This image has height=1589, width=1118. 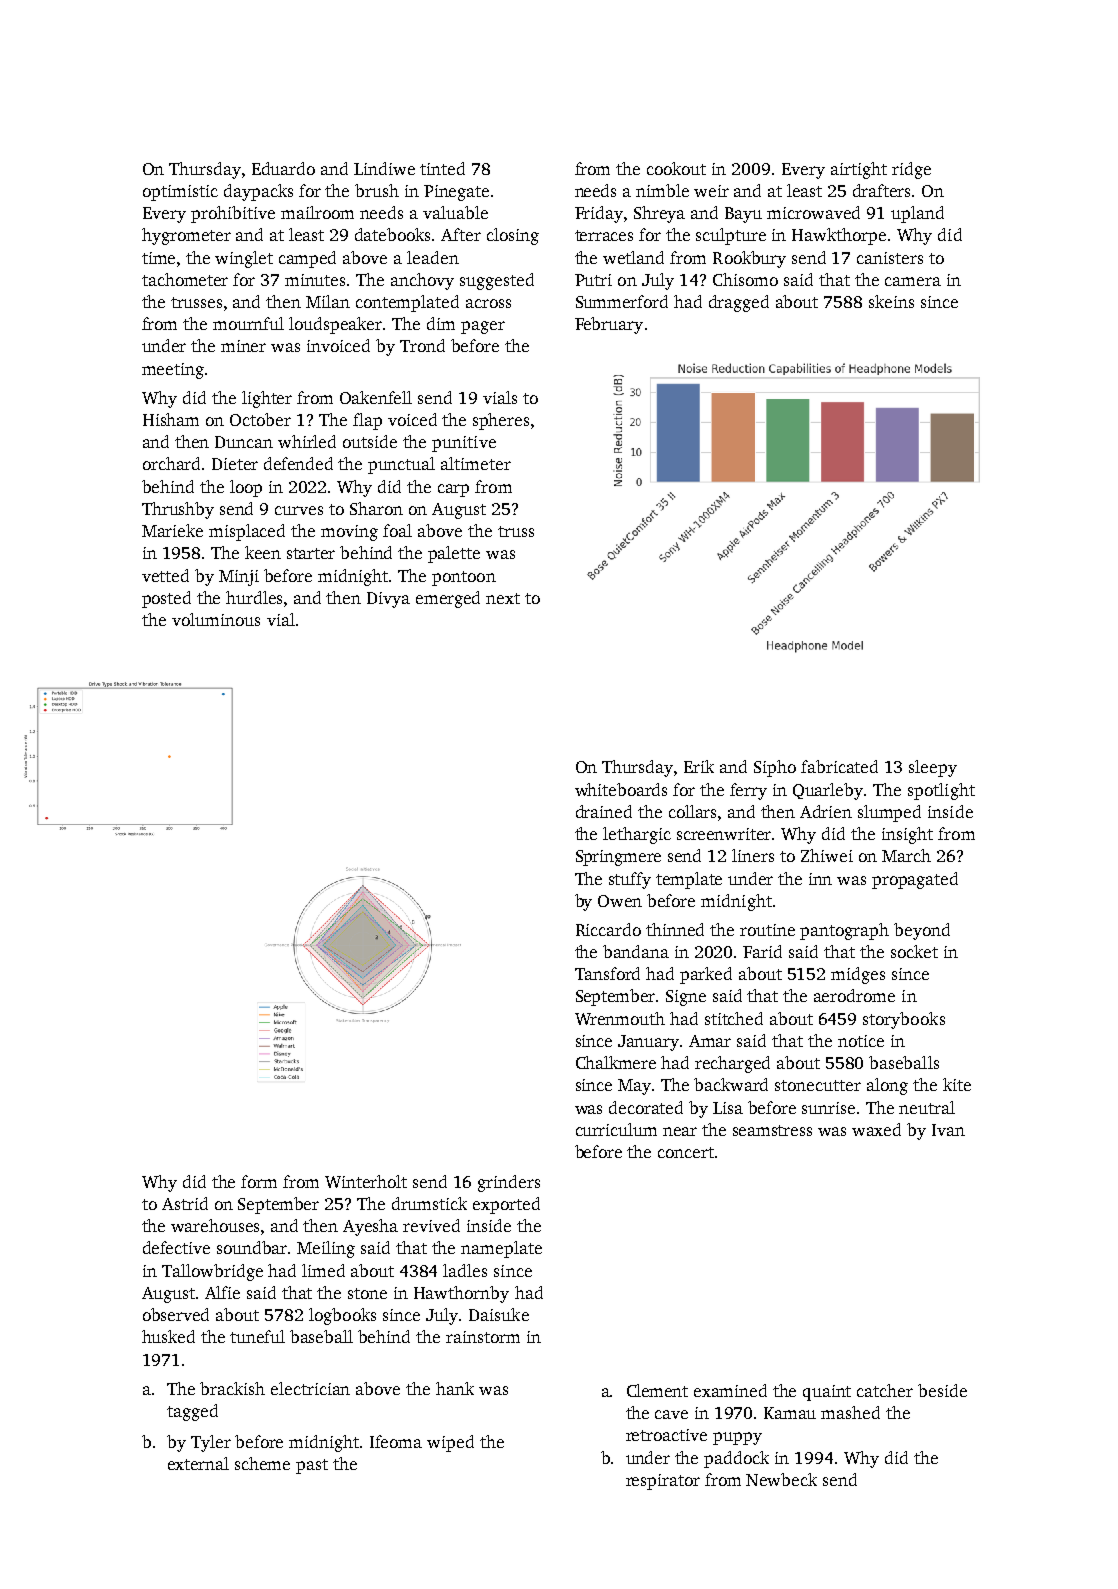 What do you see at coordinates (503, 598) in the image?
I see `next` at bounding box center [503, 598].
